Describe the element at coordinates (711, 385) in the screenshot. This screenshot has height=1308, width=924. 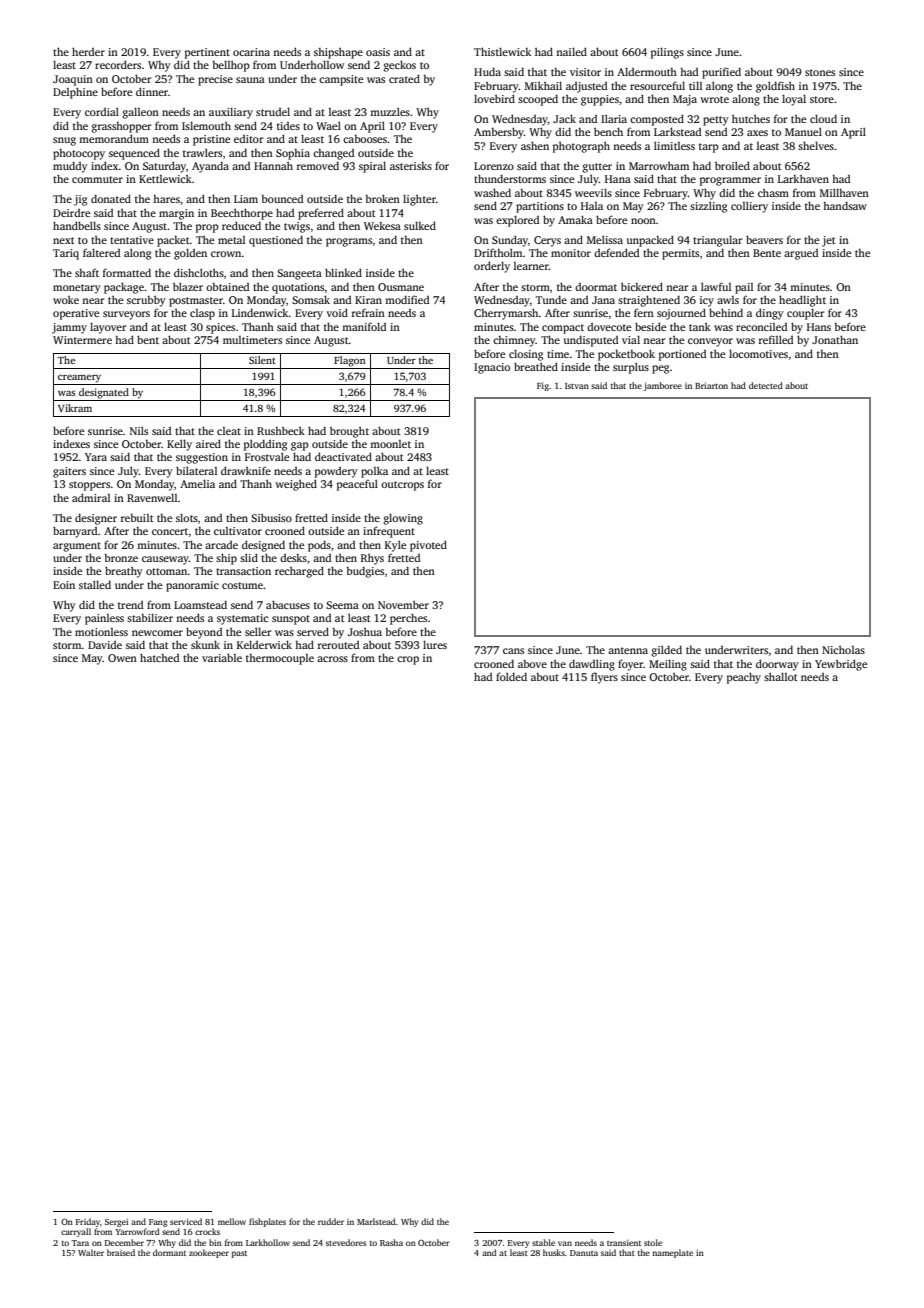
I see `Briarton` at that location.
